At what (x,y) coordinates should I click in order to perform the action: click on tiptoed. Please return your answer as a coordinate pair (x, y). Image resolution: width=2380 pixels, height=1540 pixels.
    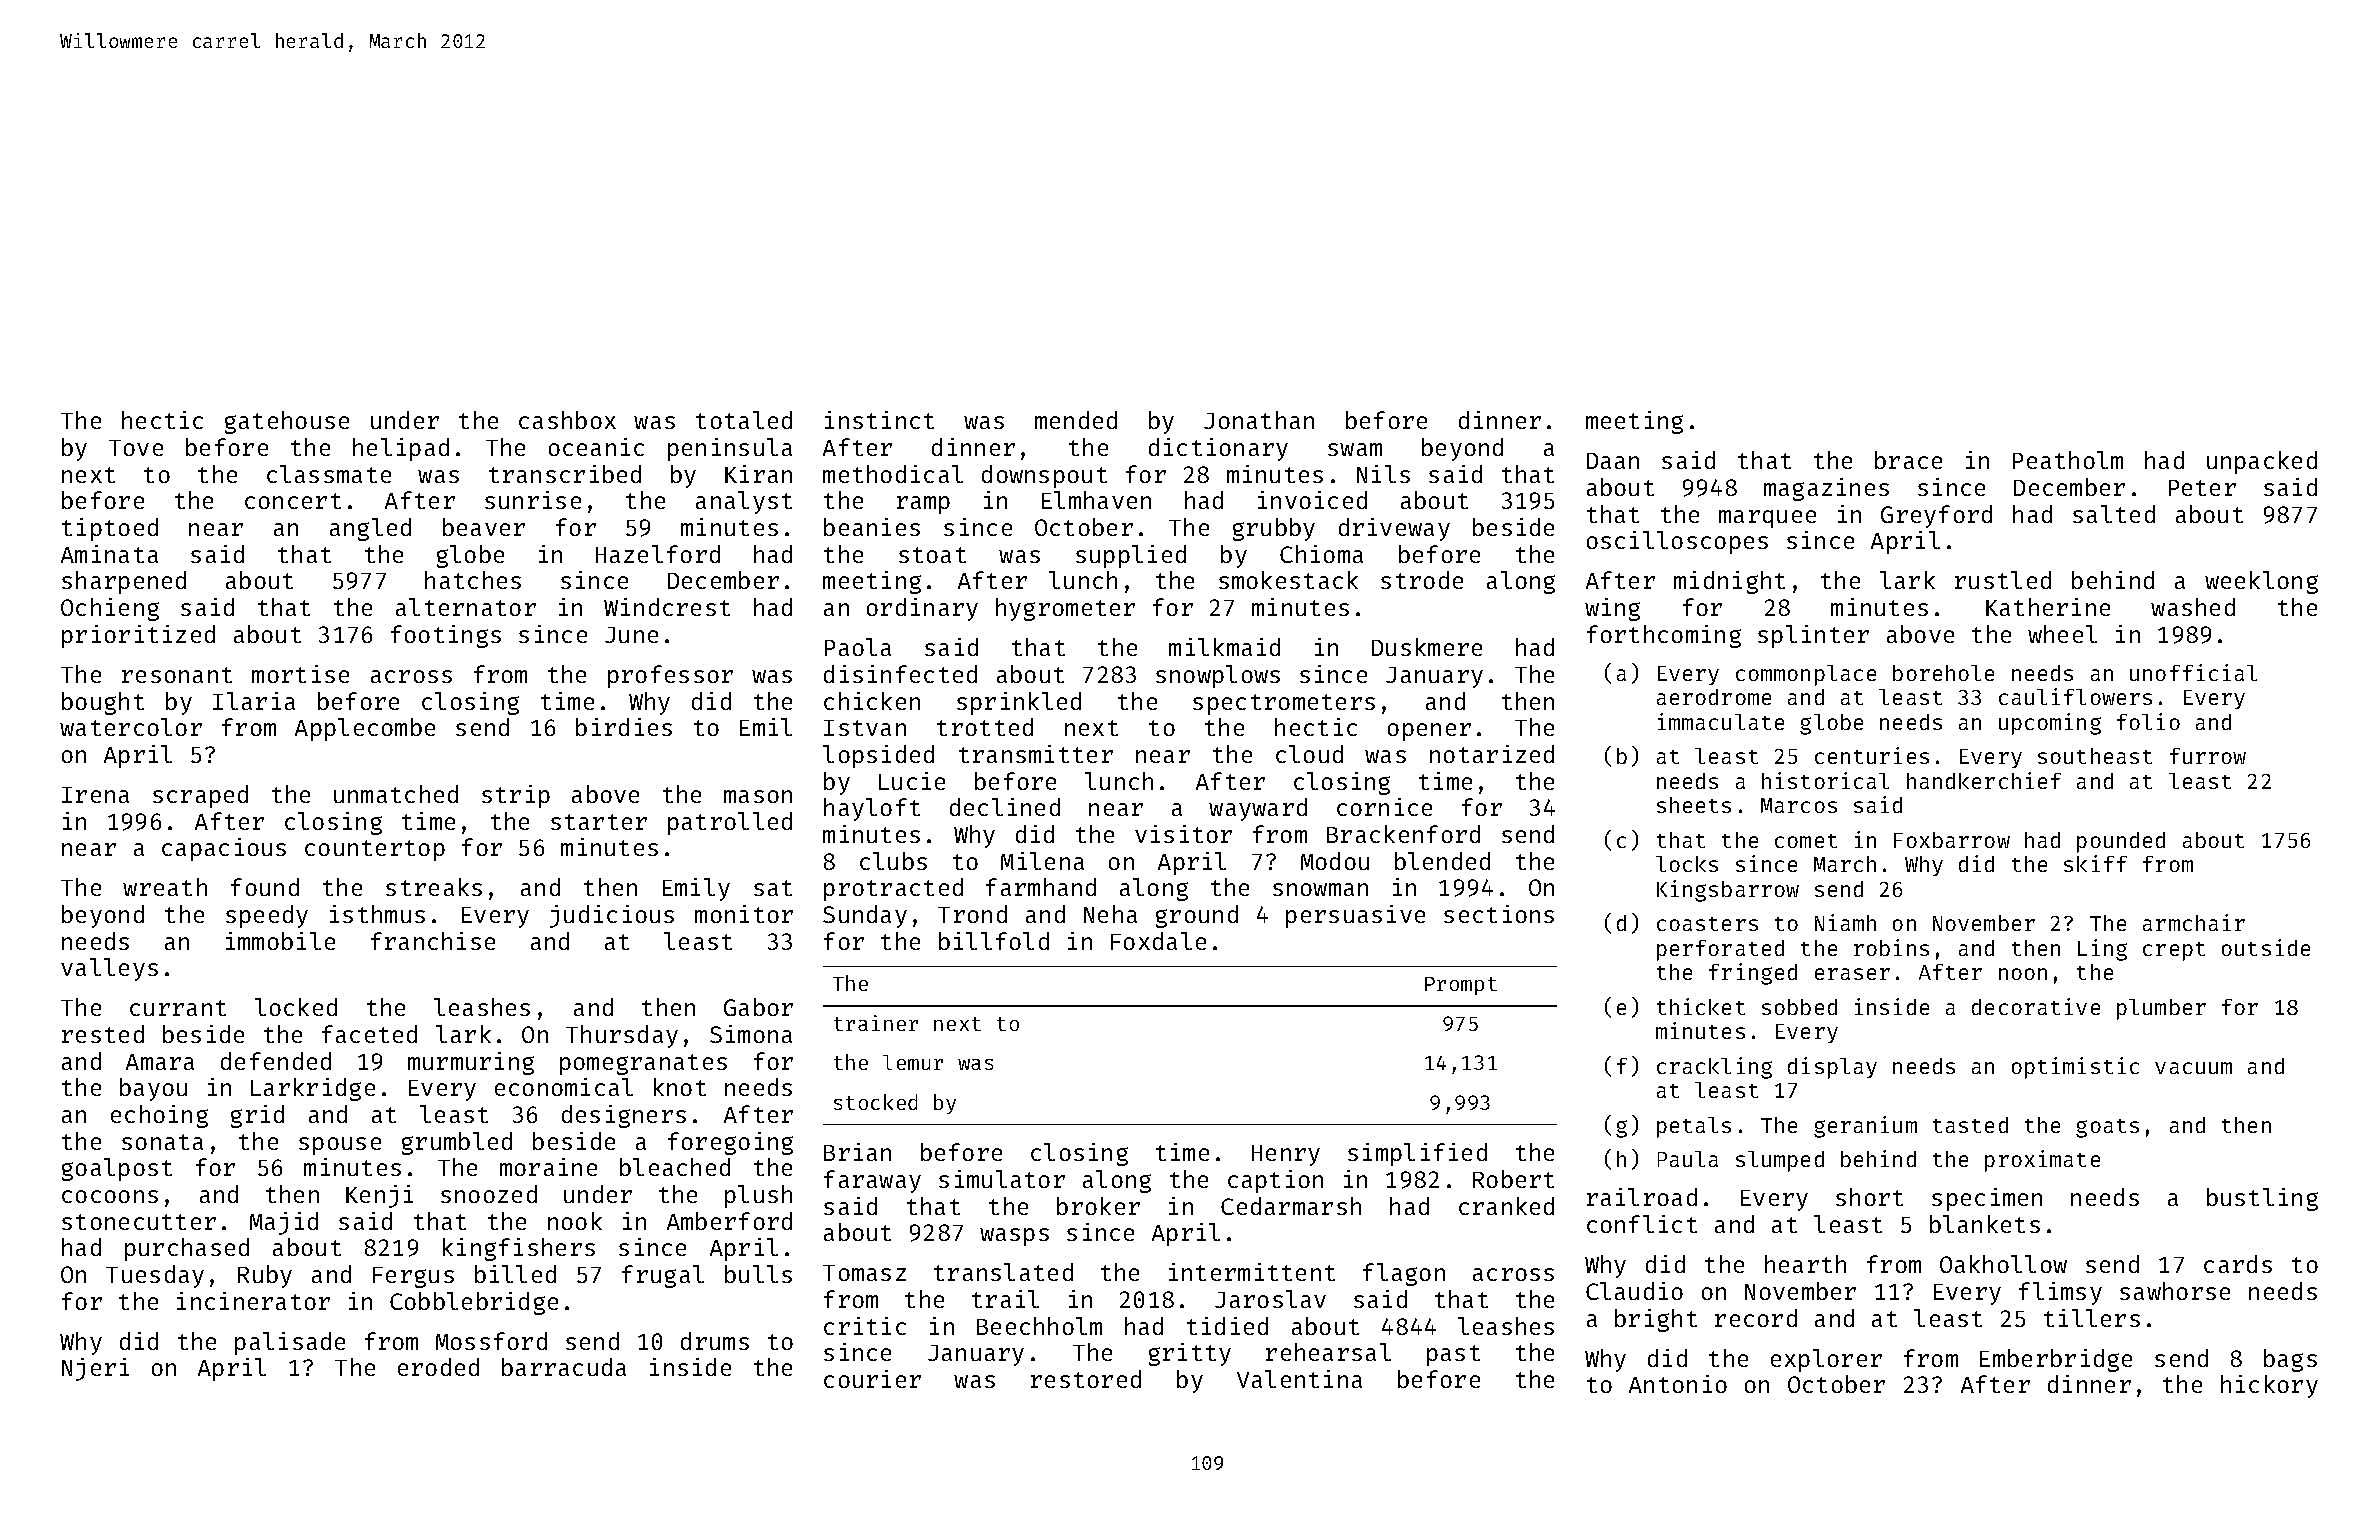
    Looking at the image, I should click on (110, 529).
